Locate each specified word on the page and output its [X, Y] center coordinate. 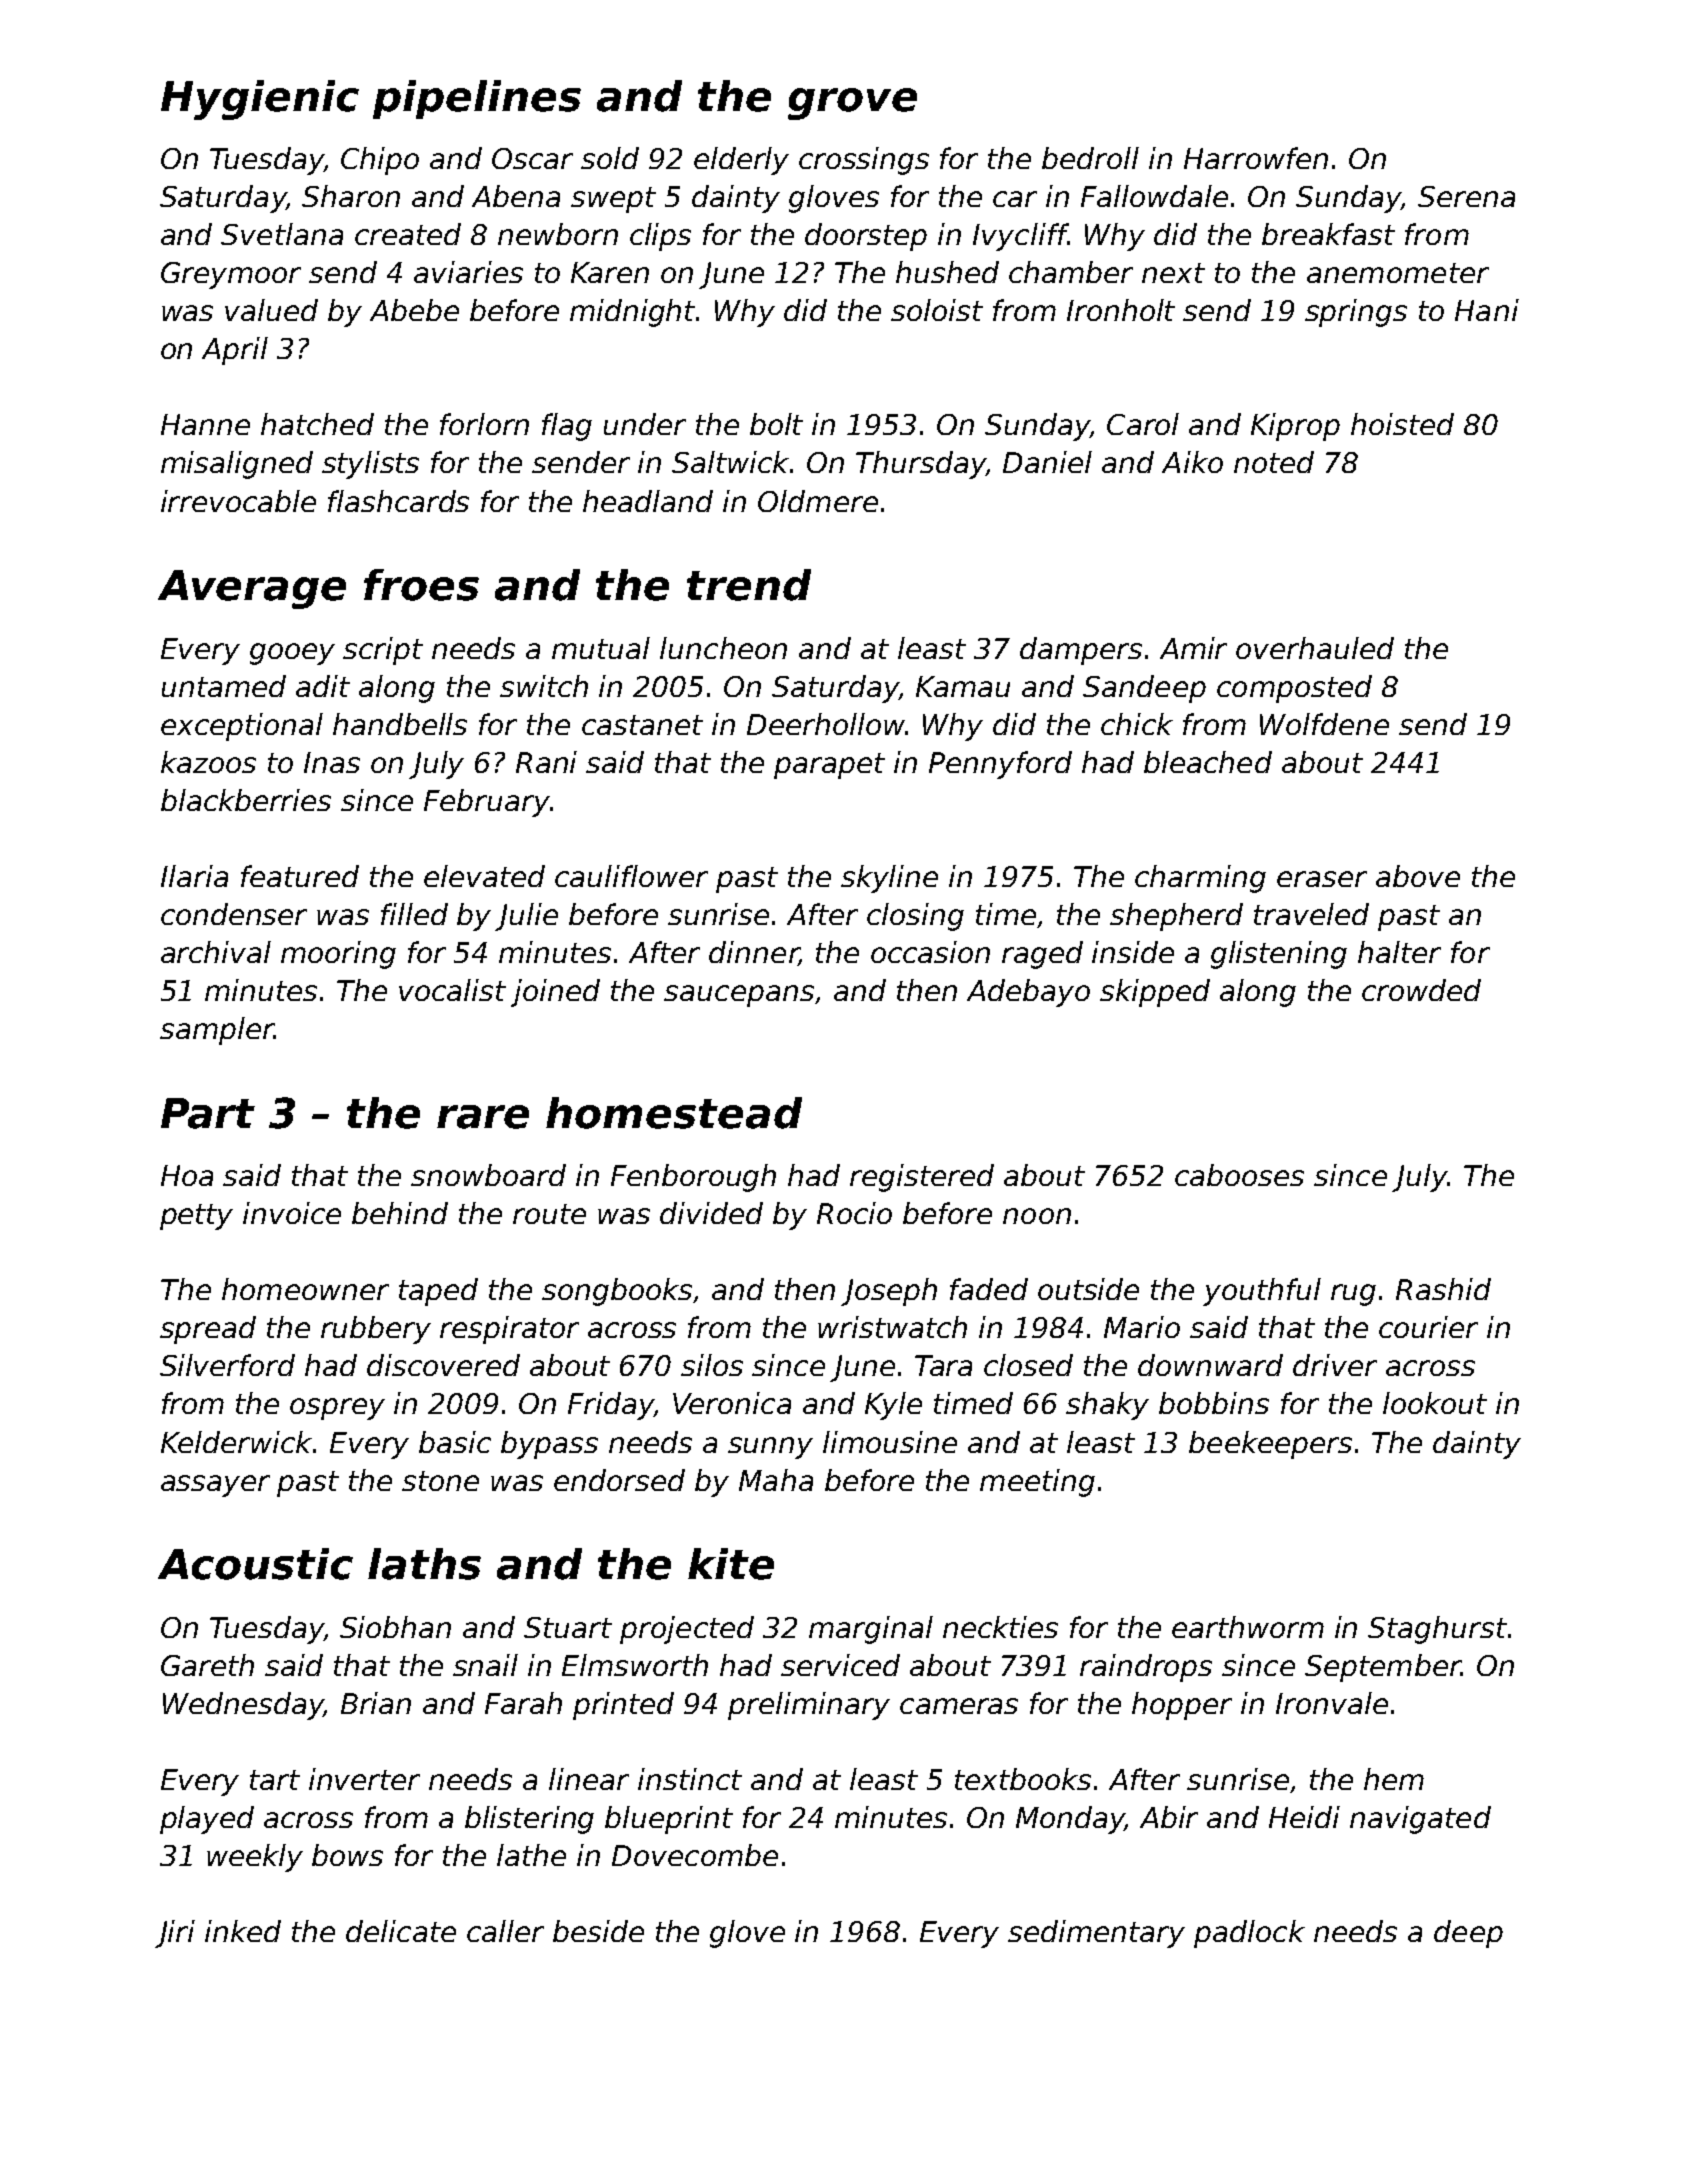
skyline [889, 879]
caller [505, 1931]
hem [1394, 1779]
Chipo [380, 161]
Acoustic [255, 1564]
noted [1274, 462]
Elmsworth [635, 1665]
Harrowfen [1256, 158]
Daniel [1047, 462]
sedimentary [1096, 1934]
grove [852, 104]
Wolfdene [1324, 724]
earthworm [1248, 1627]
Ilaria [194, 876]
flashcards [398, 501]
